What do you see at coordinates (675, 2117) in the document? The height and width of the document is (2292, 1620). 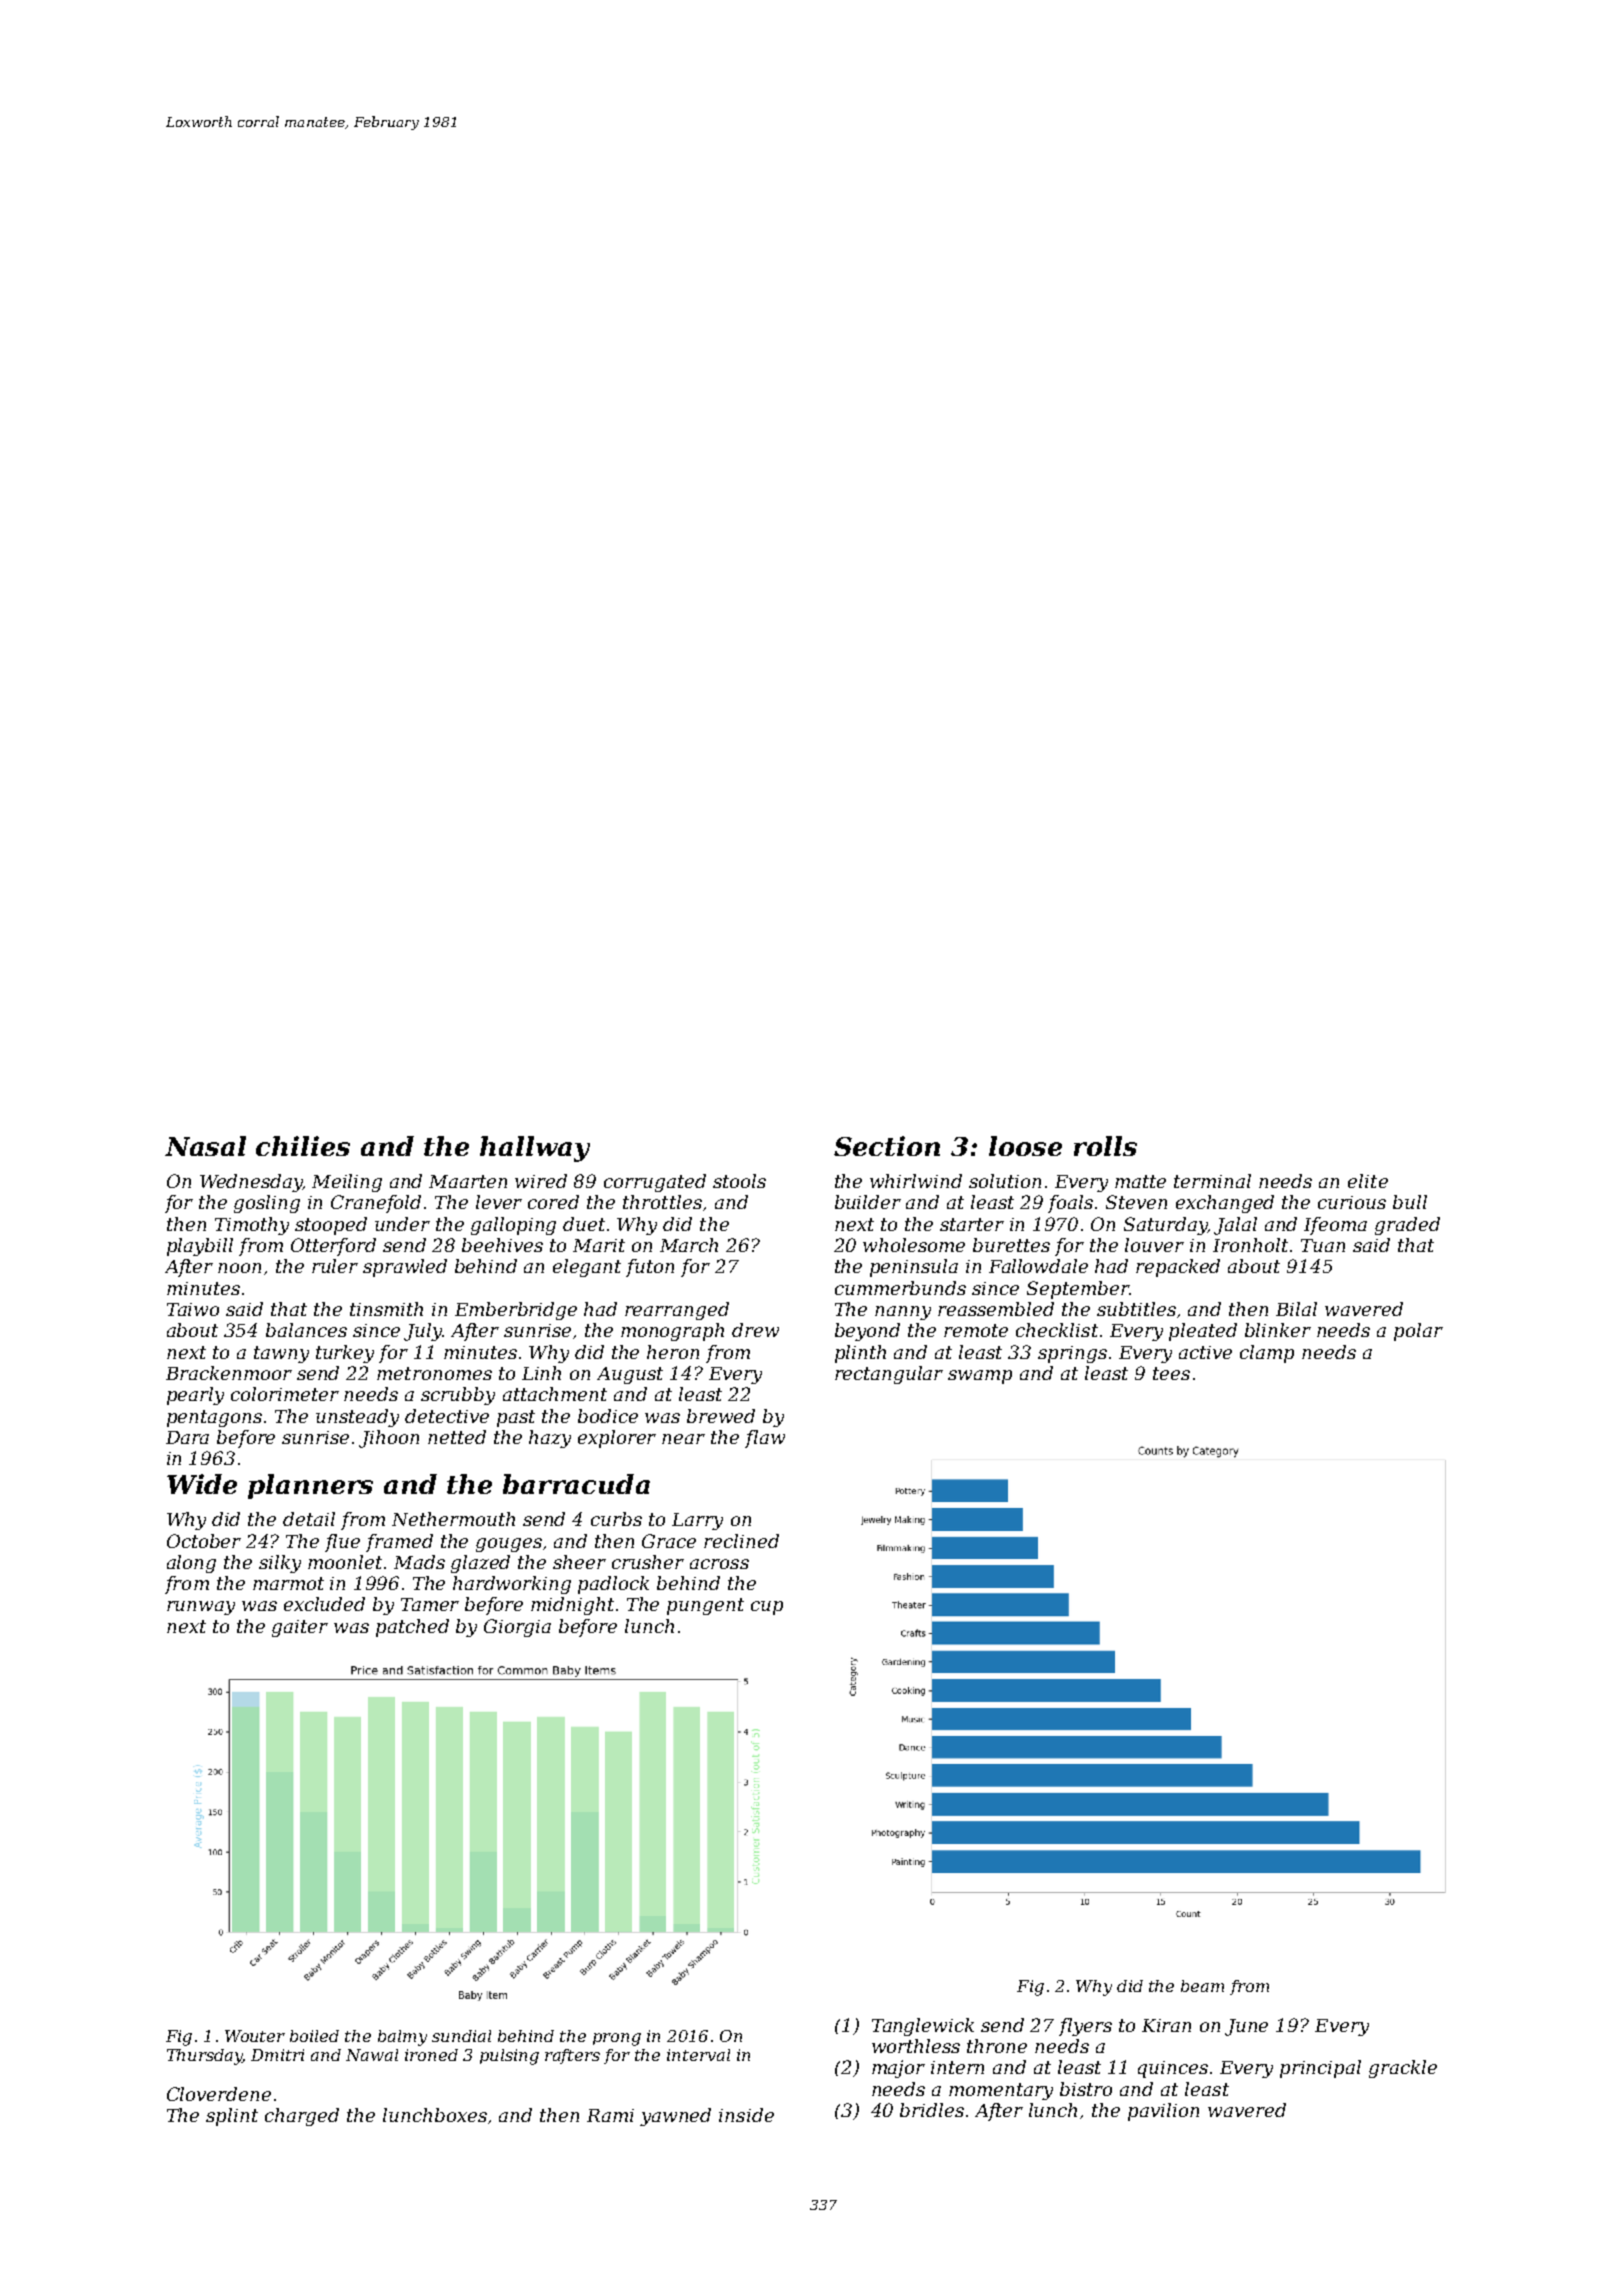 I see `yawned` at bounding box center [675, 2117].
